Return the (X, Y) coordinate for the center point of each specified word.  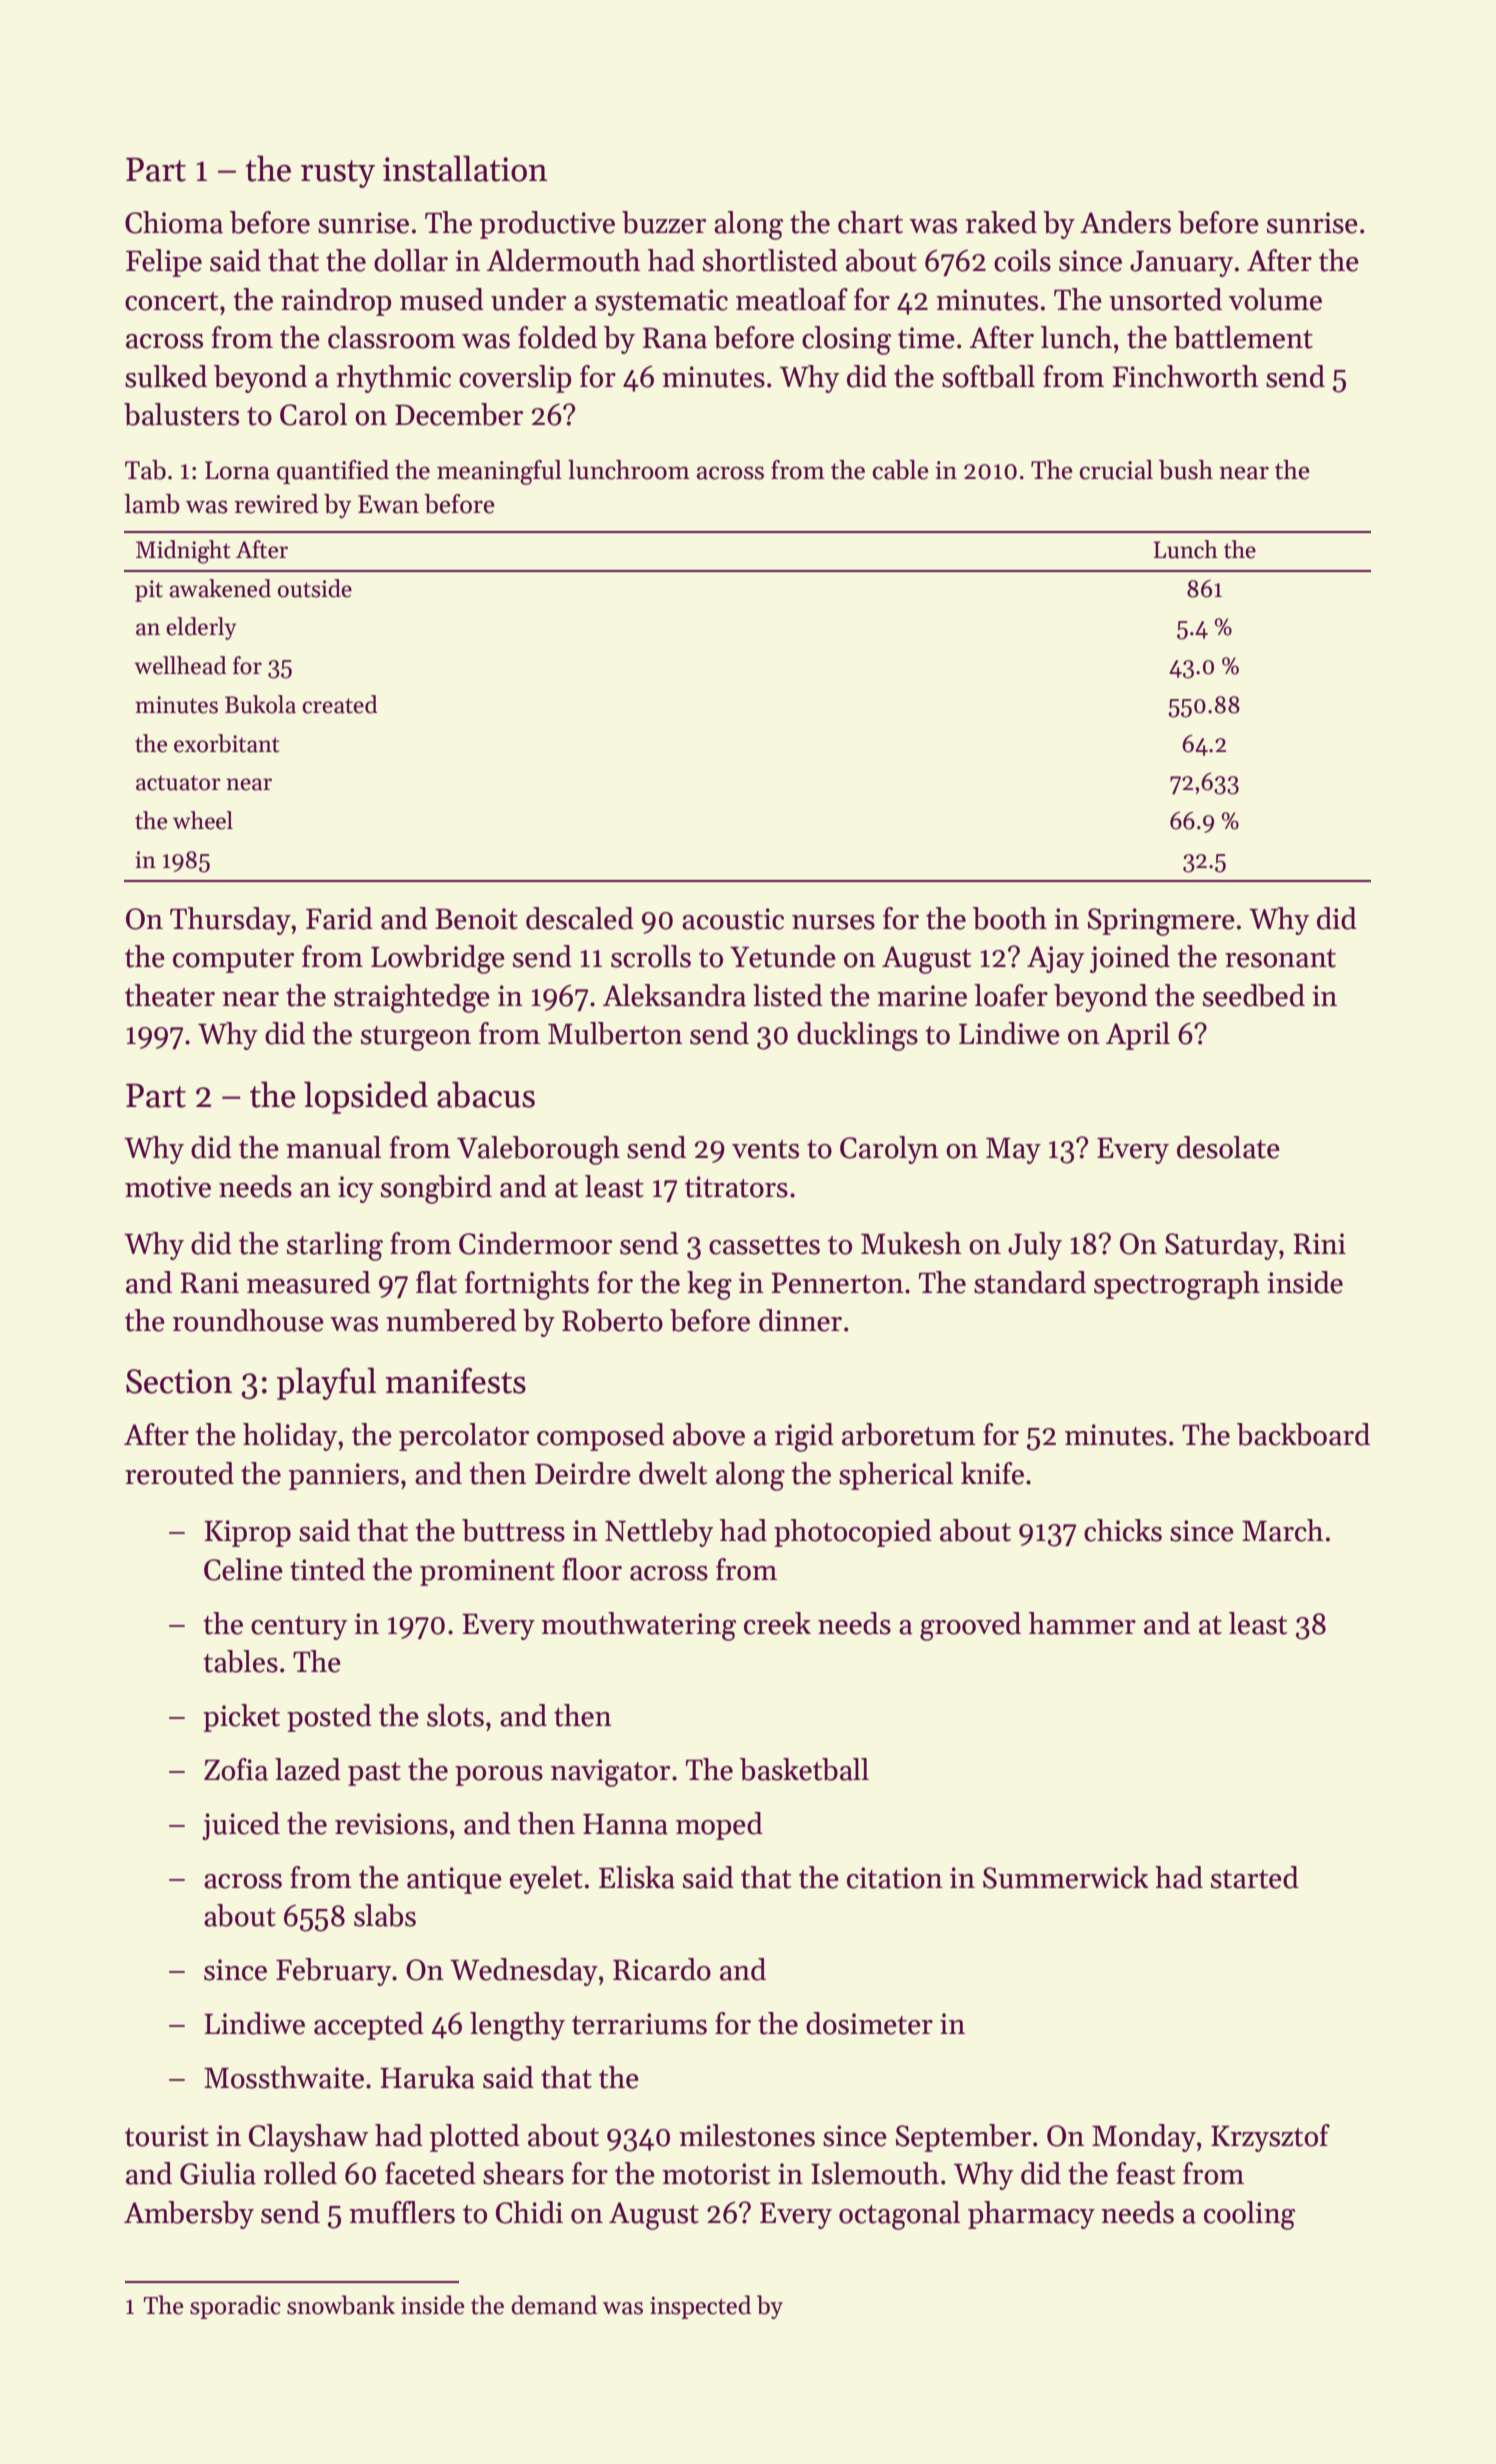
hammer (1082, 1623)
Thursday (230, 921)
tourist (167, 2136)
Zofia (236, 1769)
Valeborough (538, 1150)
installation (465, 168)
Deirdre (583, 1473)
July (1035, 1246)
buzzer (664, 222)
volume (1275, 299)
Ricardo (662, 1969)
